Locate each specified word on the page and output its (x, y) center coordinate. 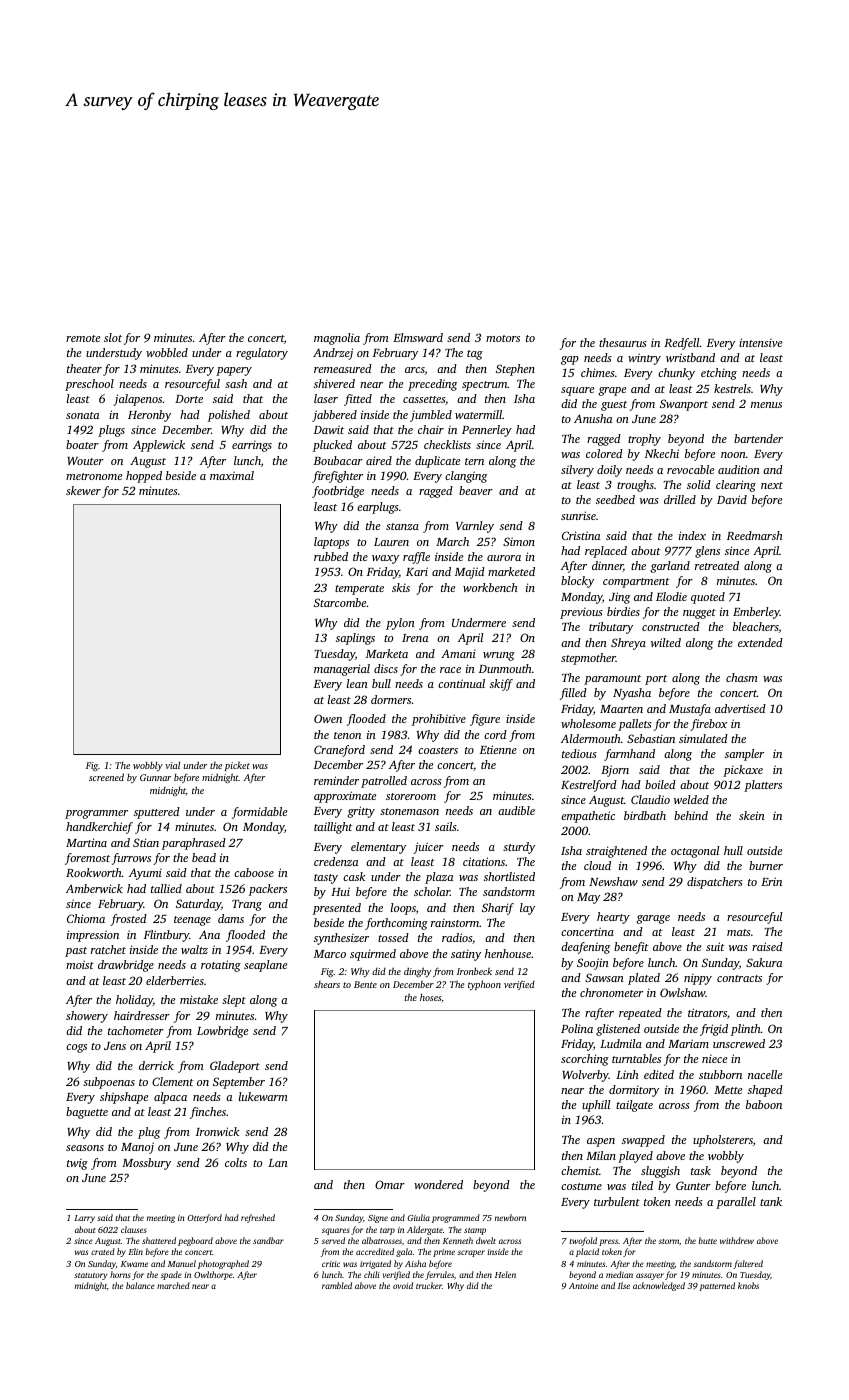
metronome (94, 476)
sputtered (157, 813)
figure (485, 720)
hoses (430, 997)
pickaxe (743, 771)
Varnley (475, 527)
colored (604, 453)
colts (236, 1162)
